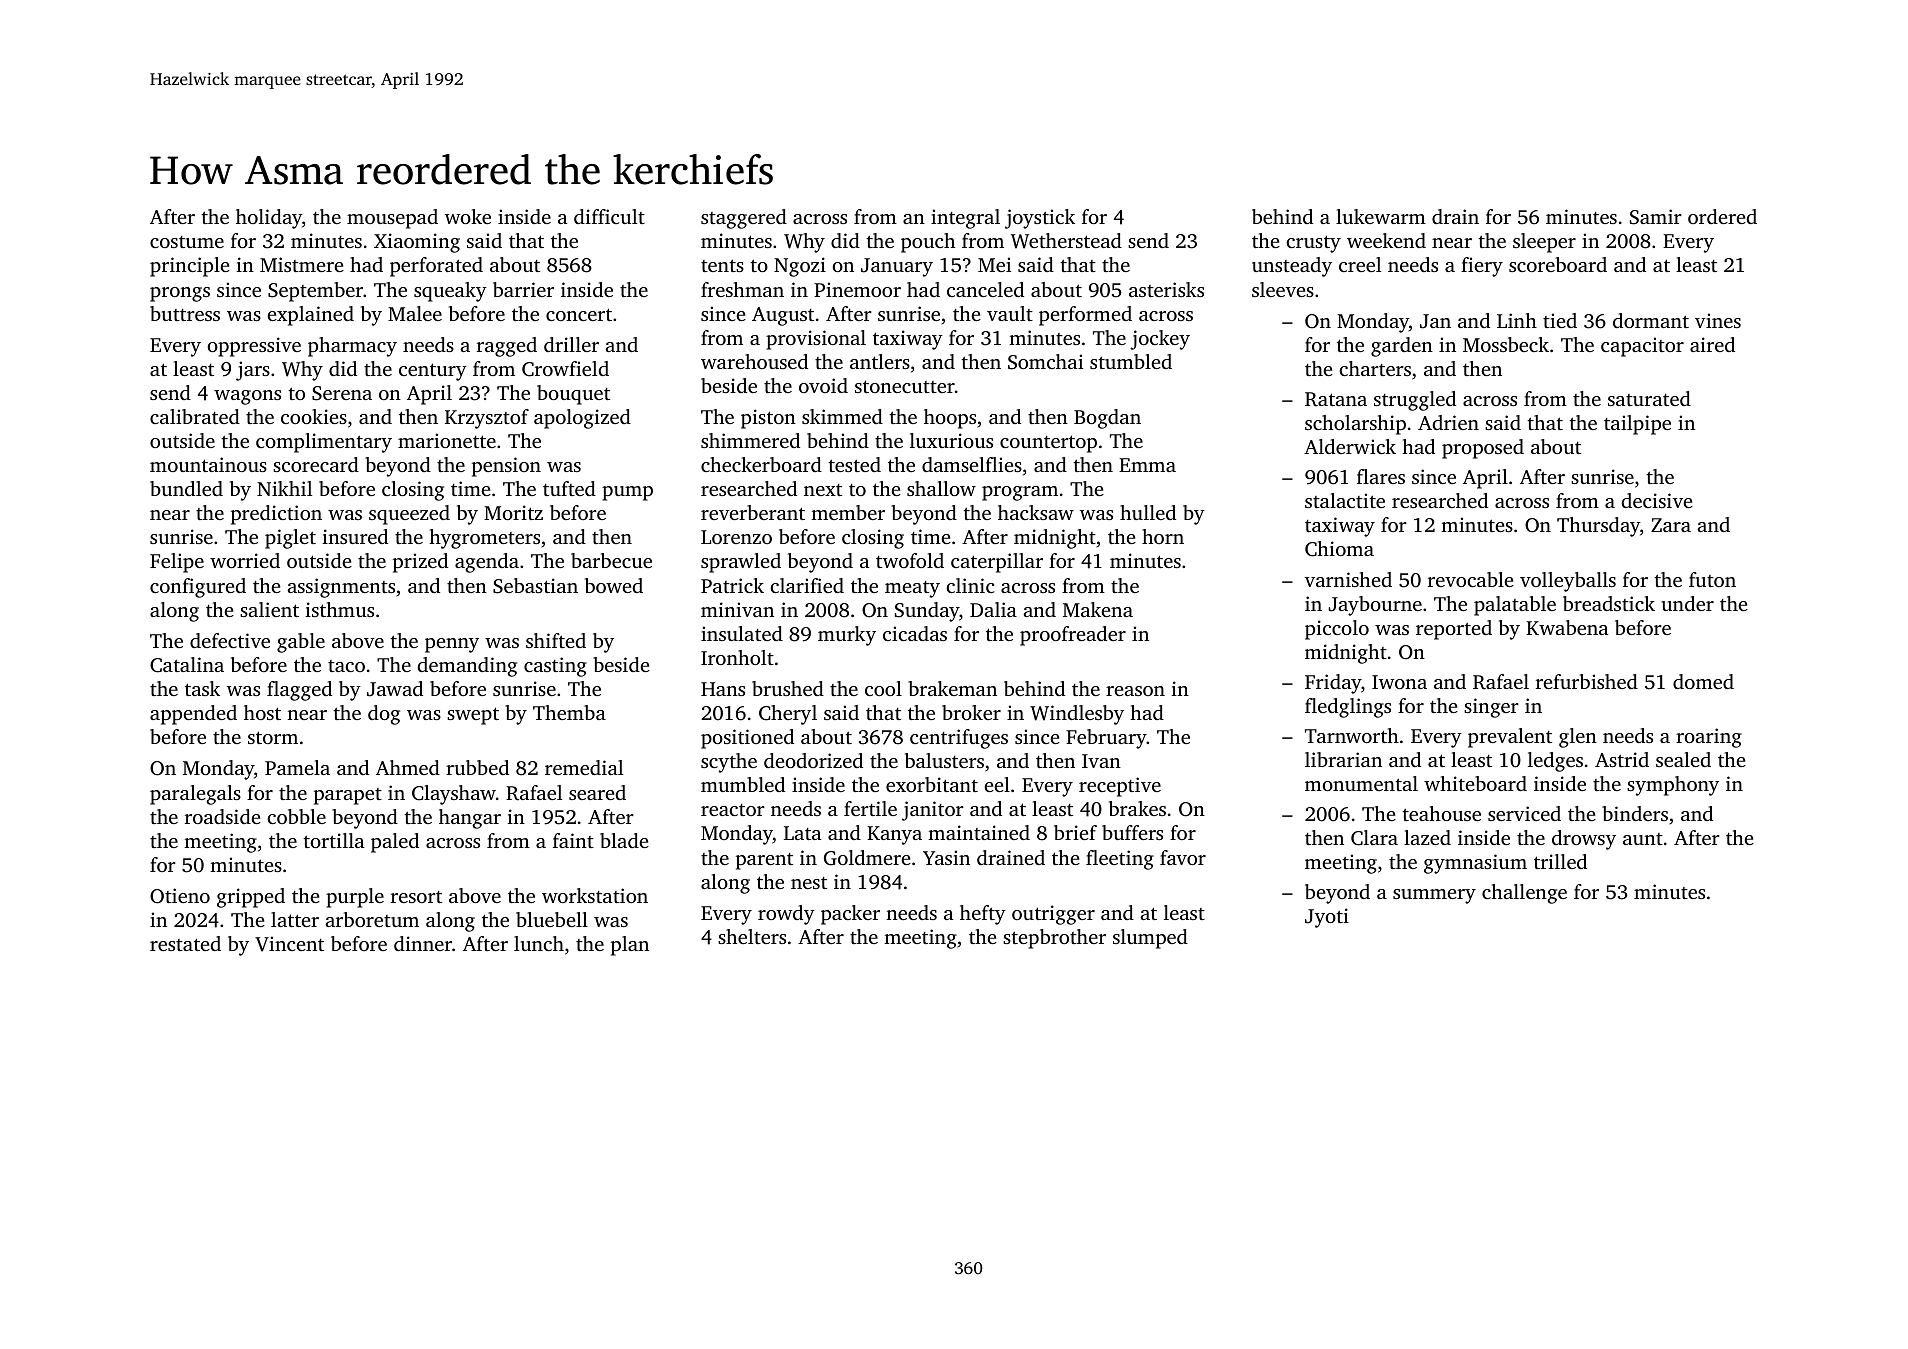  I want to click on workstation, so click(595, 895).
